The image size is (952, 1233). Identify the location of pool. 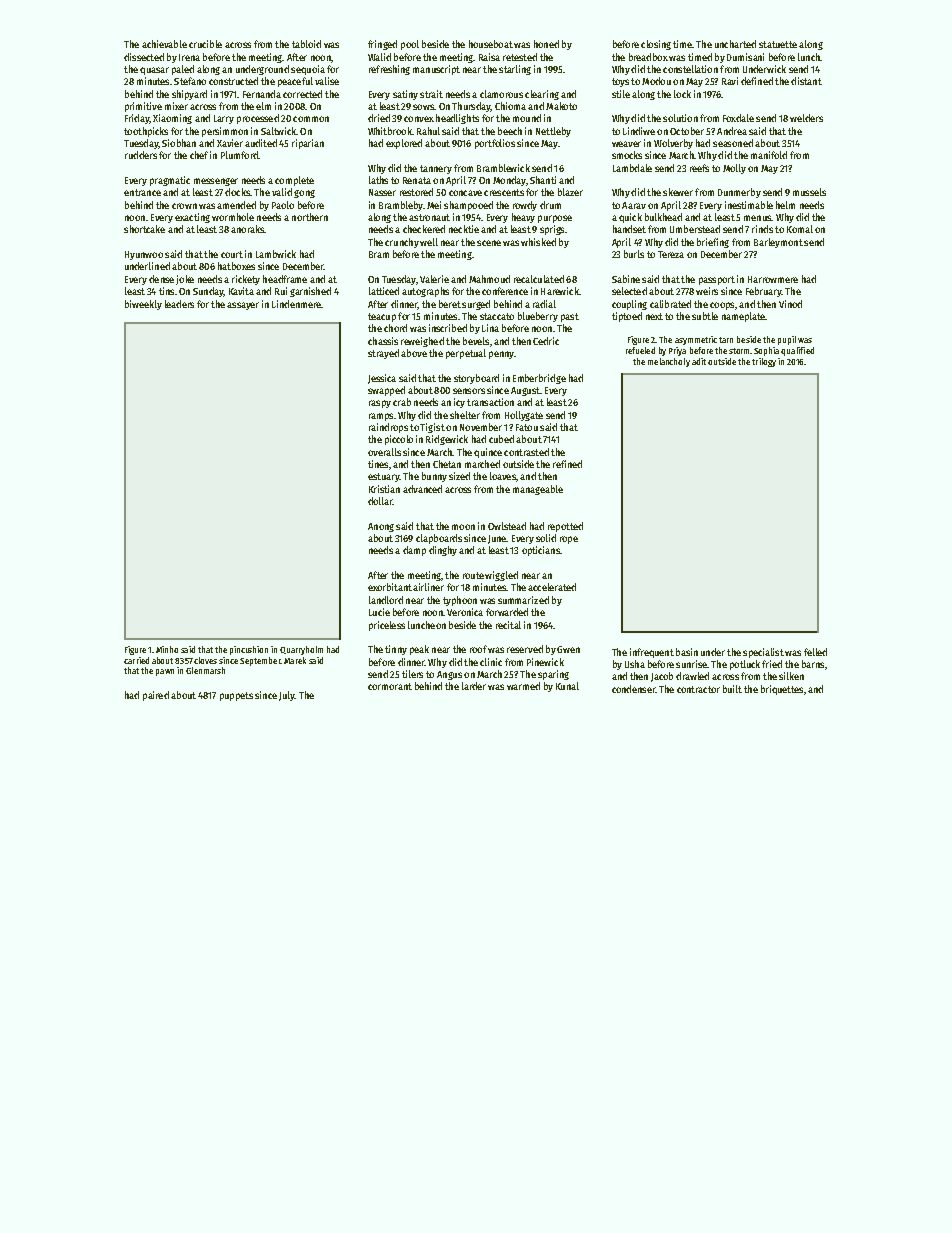
(410, 45).
